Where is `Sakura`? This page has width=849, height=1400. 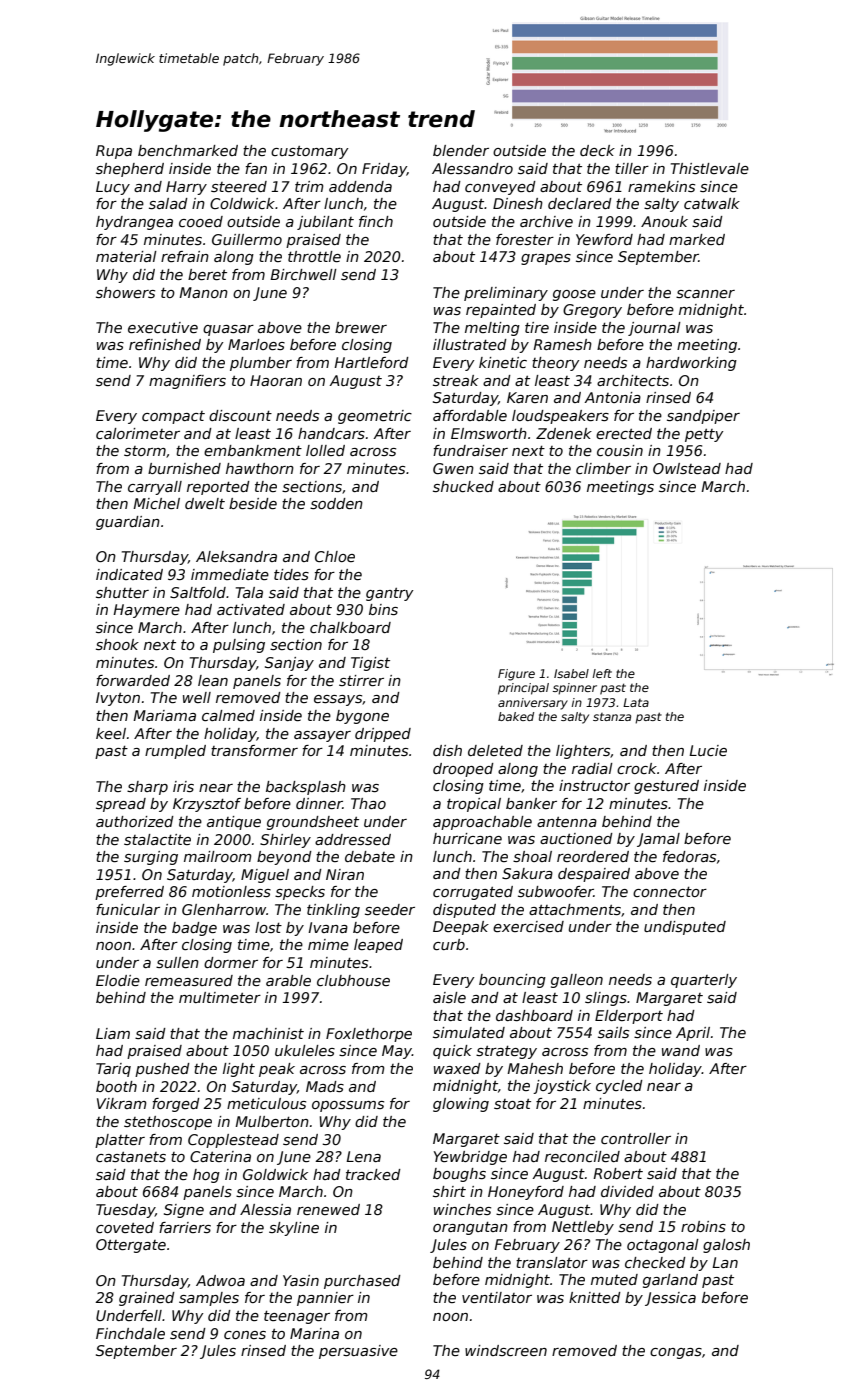
Sakura is located at coordinates (527, 873).
